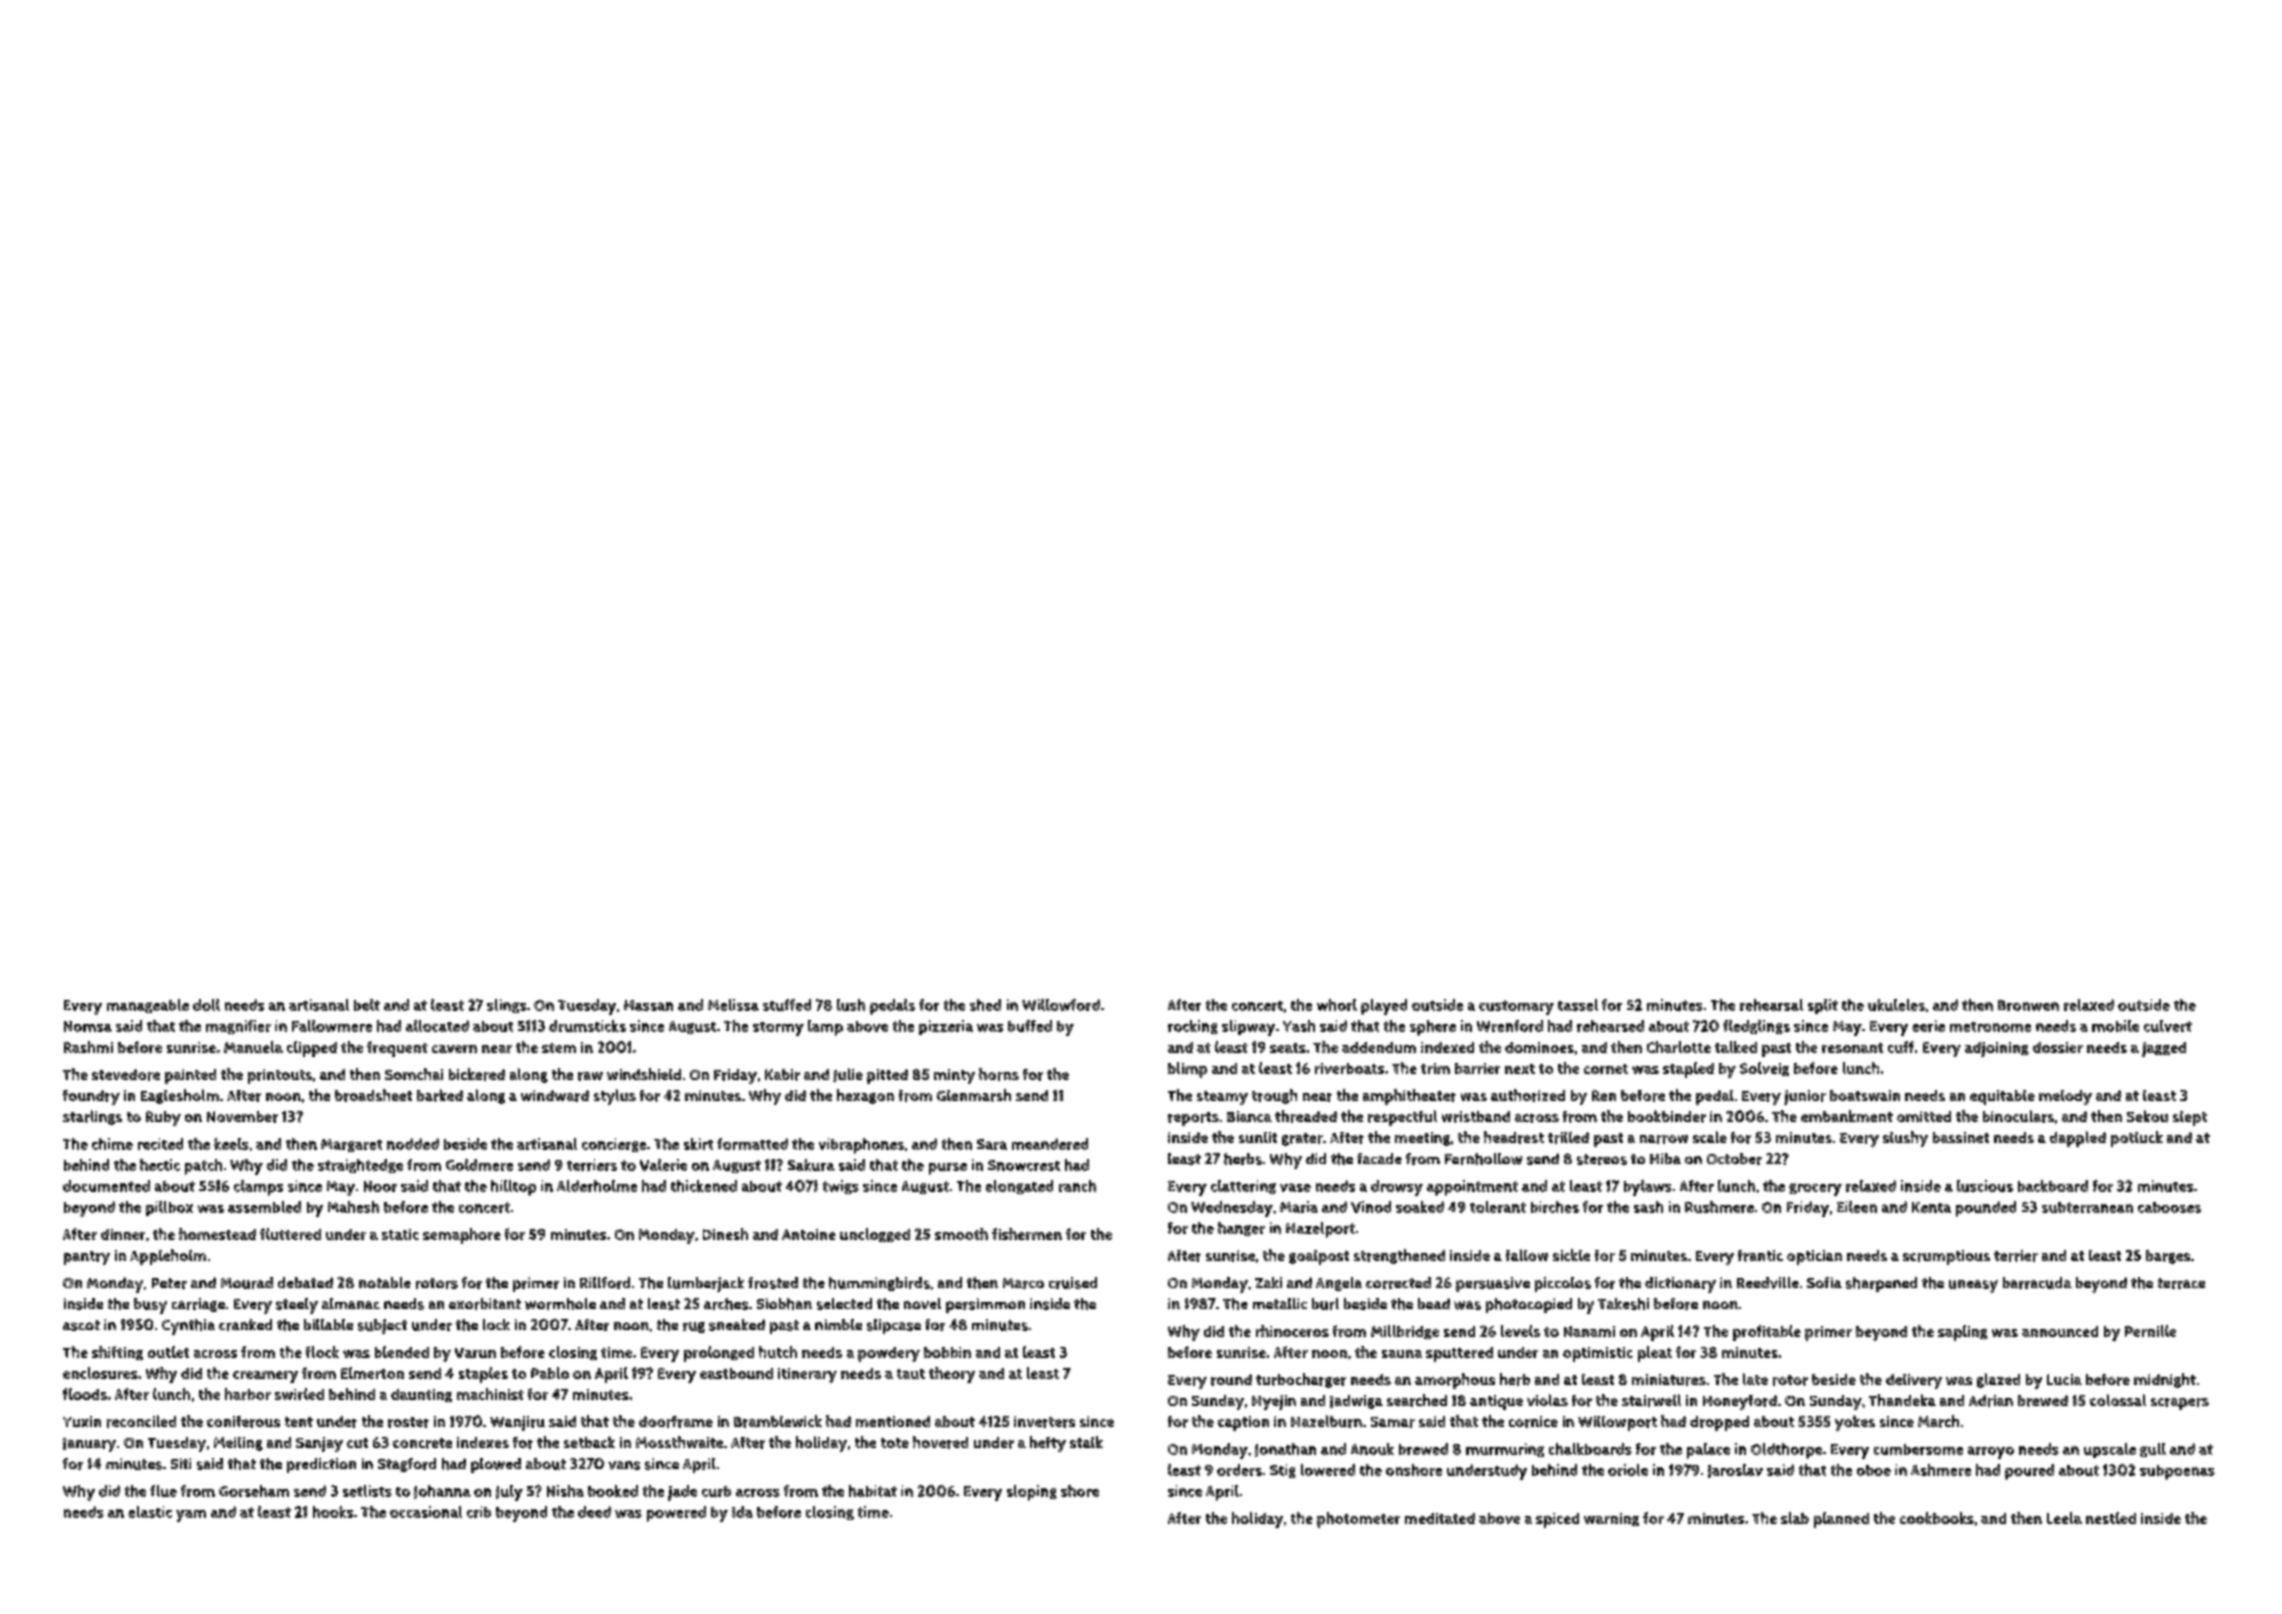 The height and width of the screenshot is (1614, 2282). What do you see at coordinates (1073, 1283) in the screenshot?
I see `cruised` at bounding box center [1073, 1283].
